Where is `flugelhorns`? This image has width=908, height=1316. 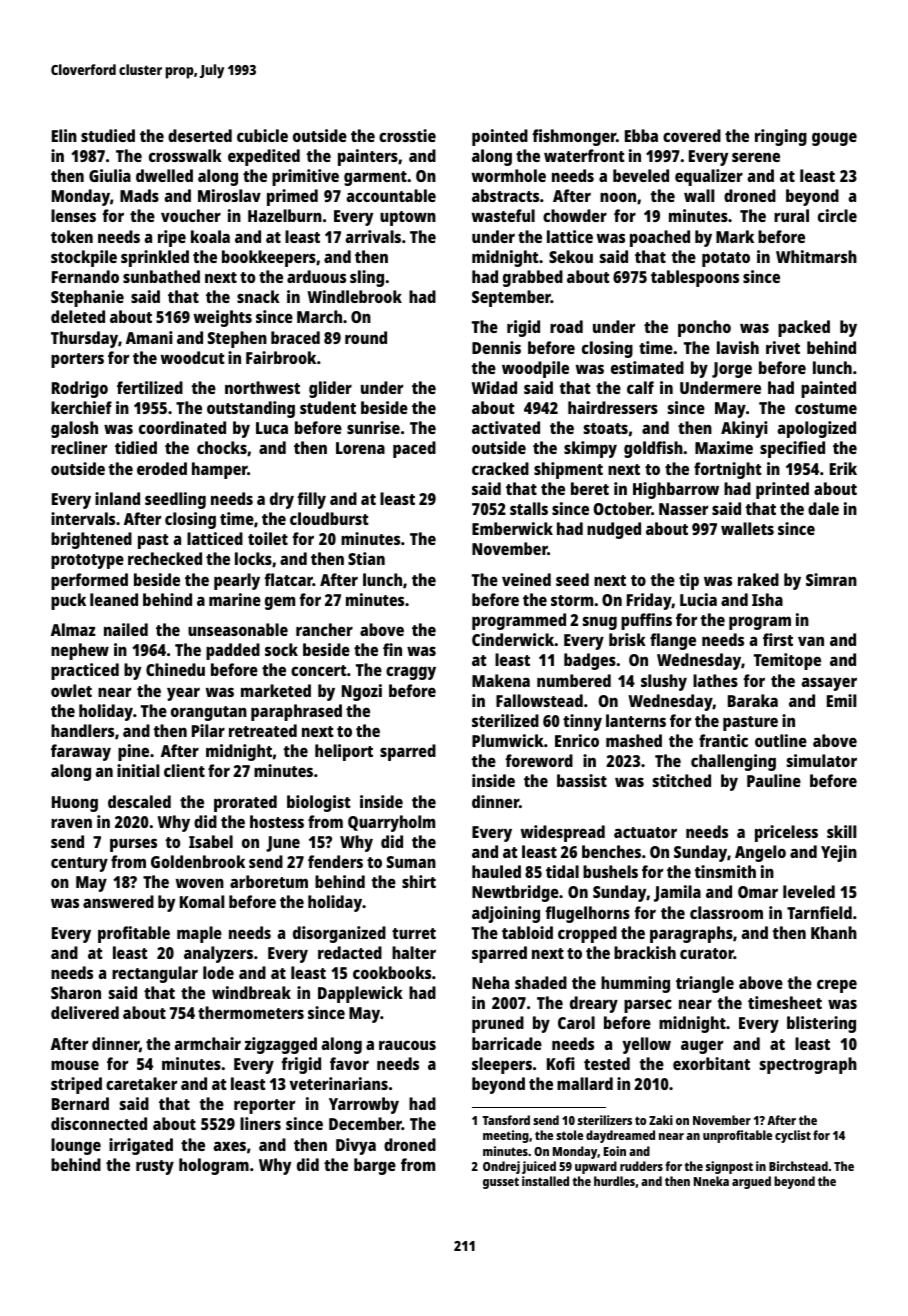 flugelhorns is located at coordinates (587, 914).
